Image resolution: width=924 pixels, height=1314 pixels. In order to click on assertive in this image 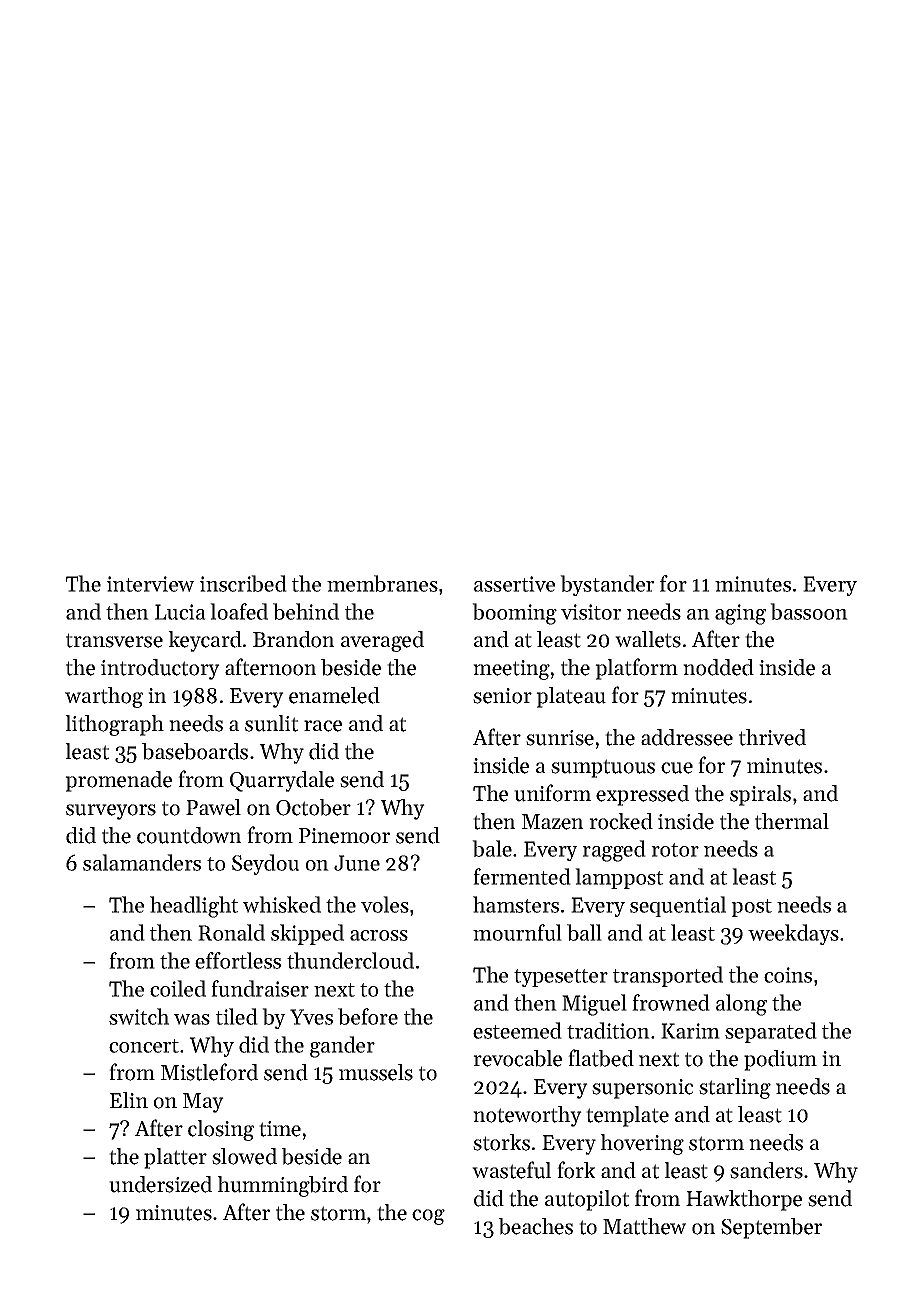, I will do `click(514, 584)`.
